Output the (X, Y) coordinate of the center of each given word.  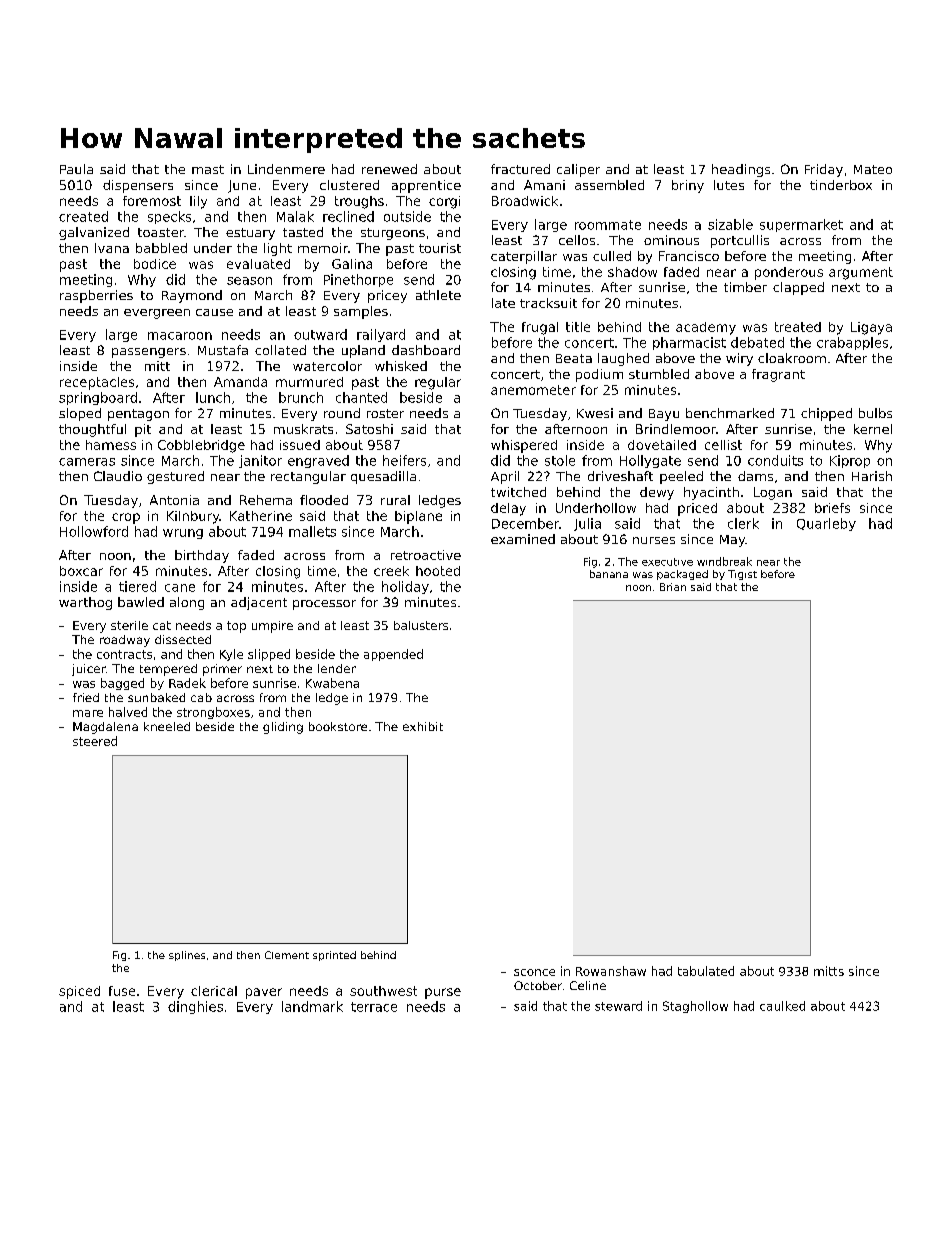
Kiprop (850, 461)
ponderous (789, 273)
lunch (213, 397)
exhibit (423, 726)
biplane (418, 517)
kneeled (167, 726)
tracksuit (548, 303)
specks (169, 217)
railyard (381, 335)
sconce (534, 972)
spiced (79, 992)
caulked (782, 1006)
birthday (202, 556)
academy (706, 328)
